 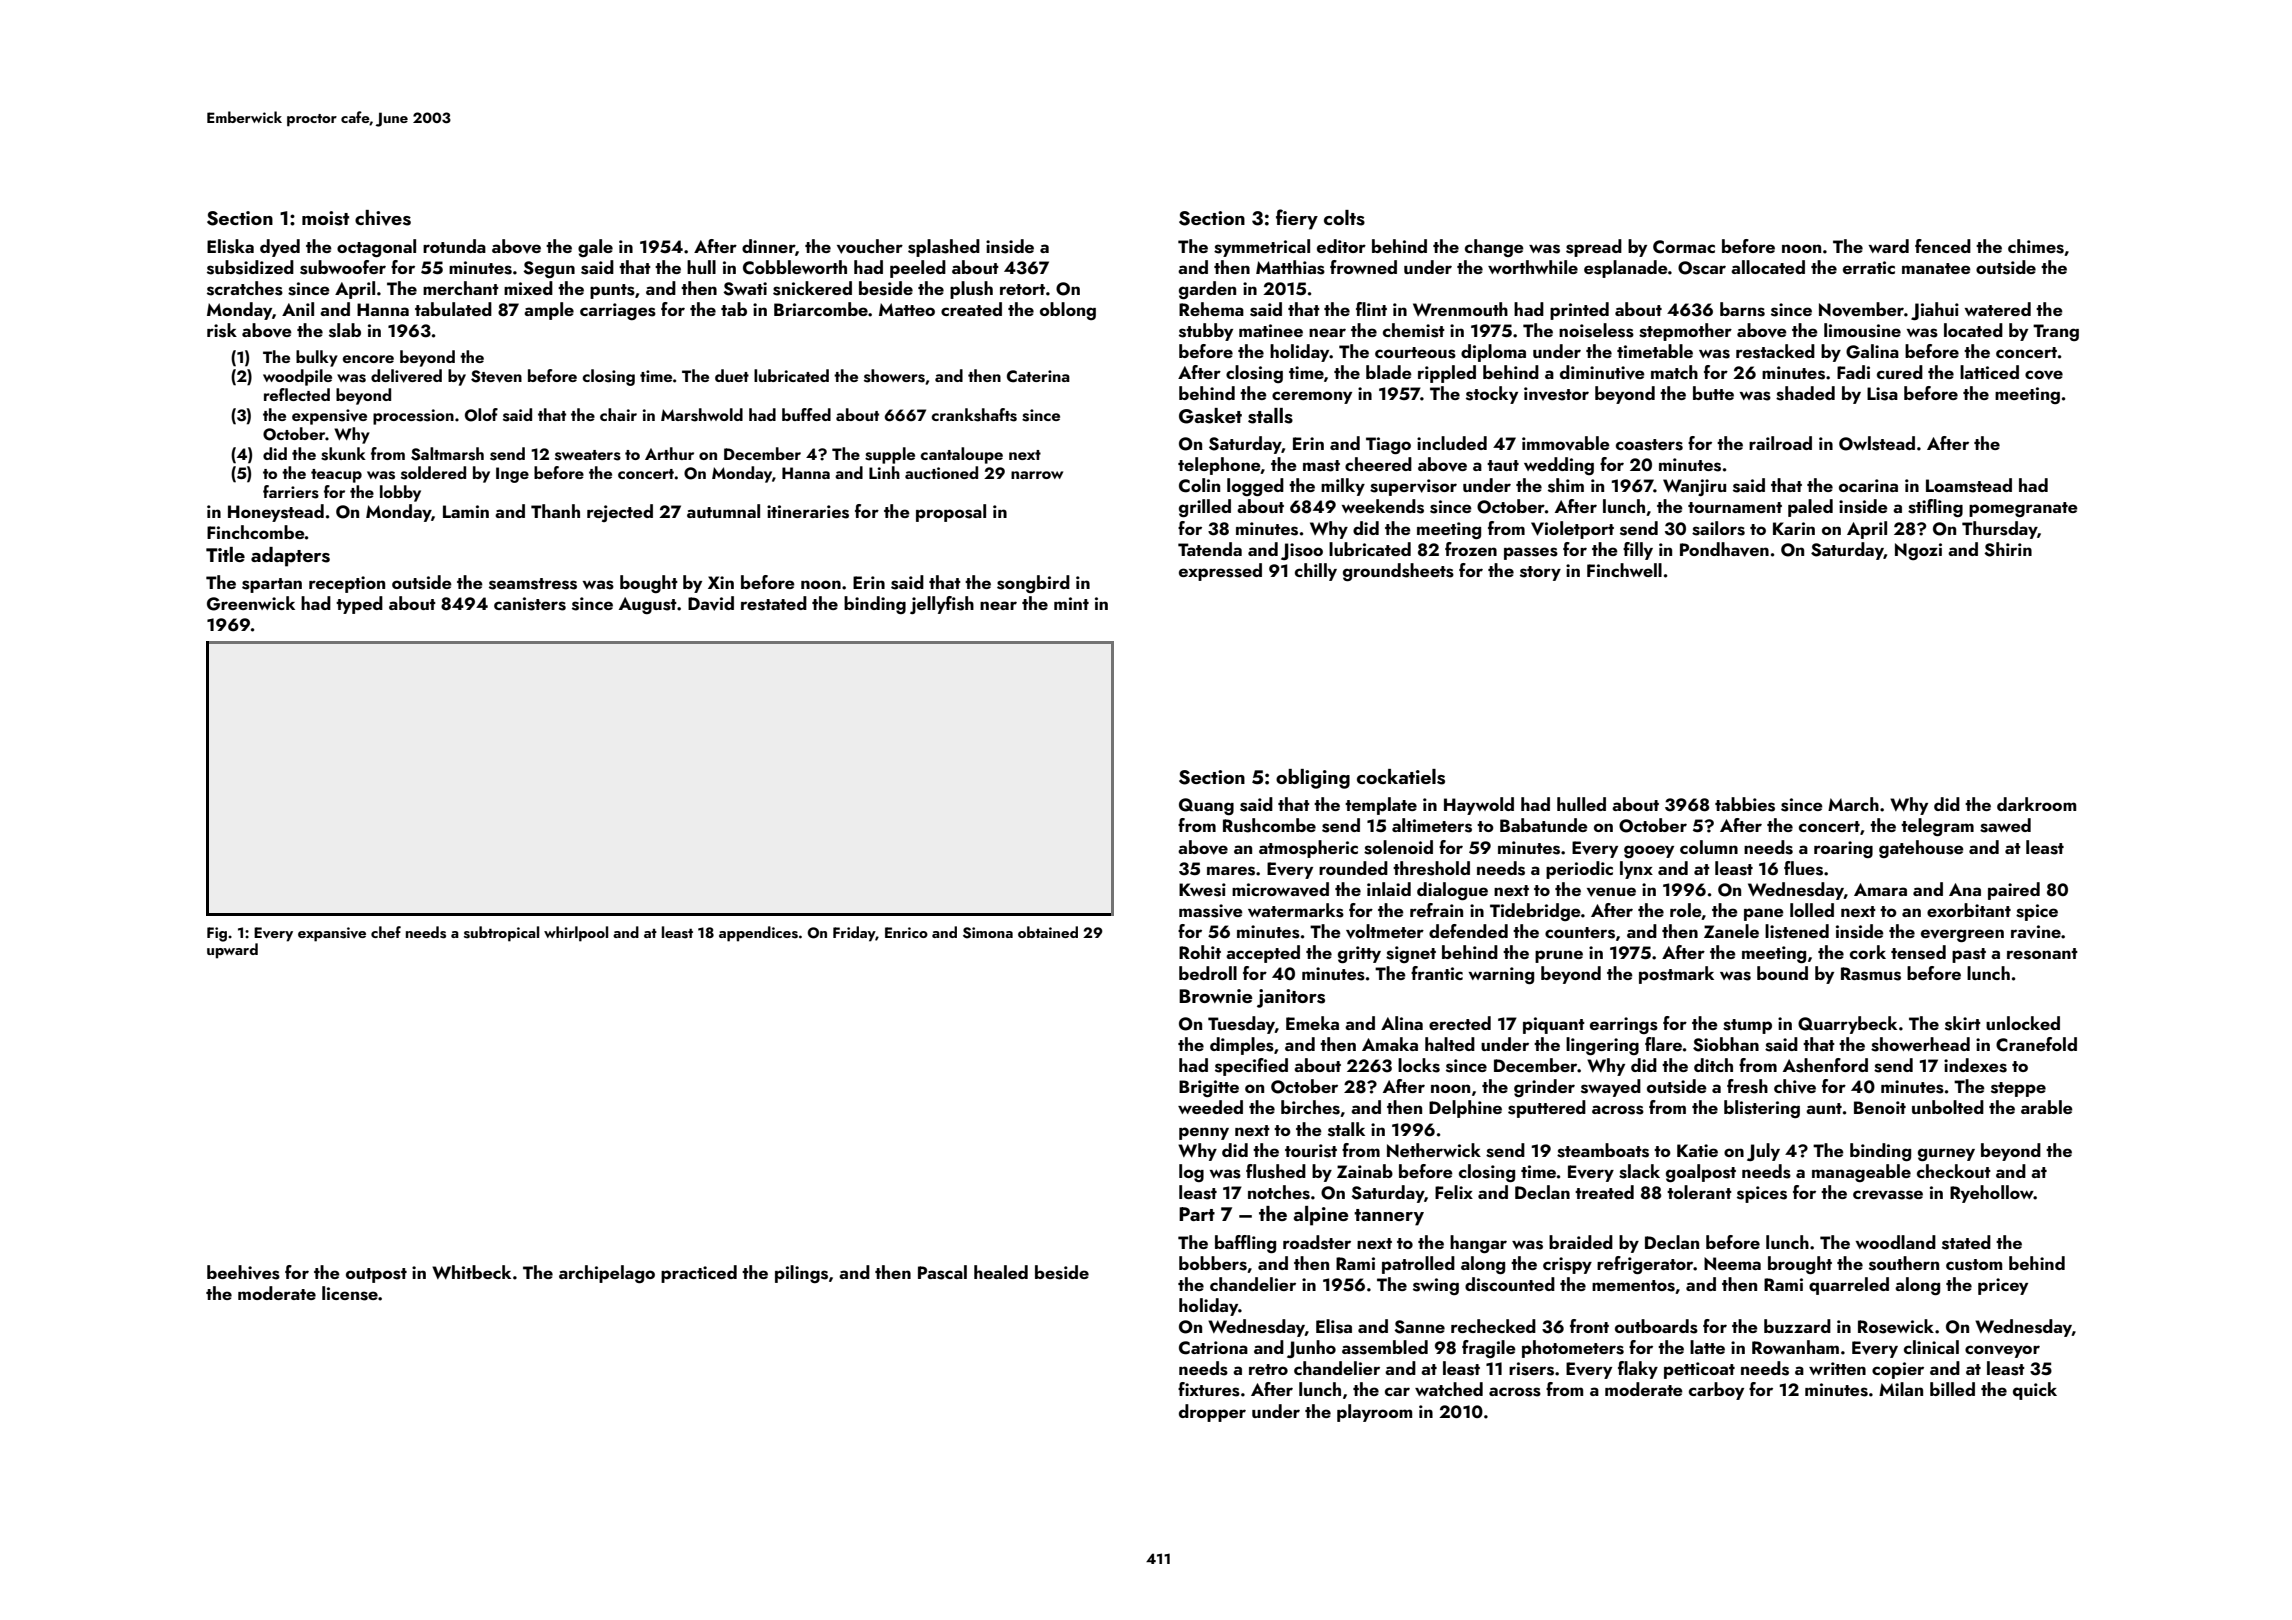 I want to click on Pascal, so click(x=942, y=1272).
